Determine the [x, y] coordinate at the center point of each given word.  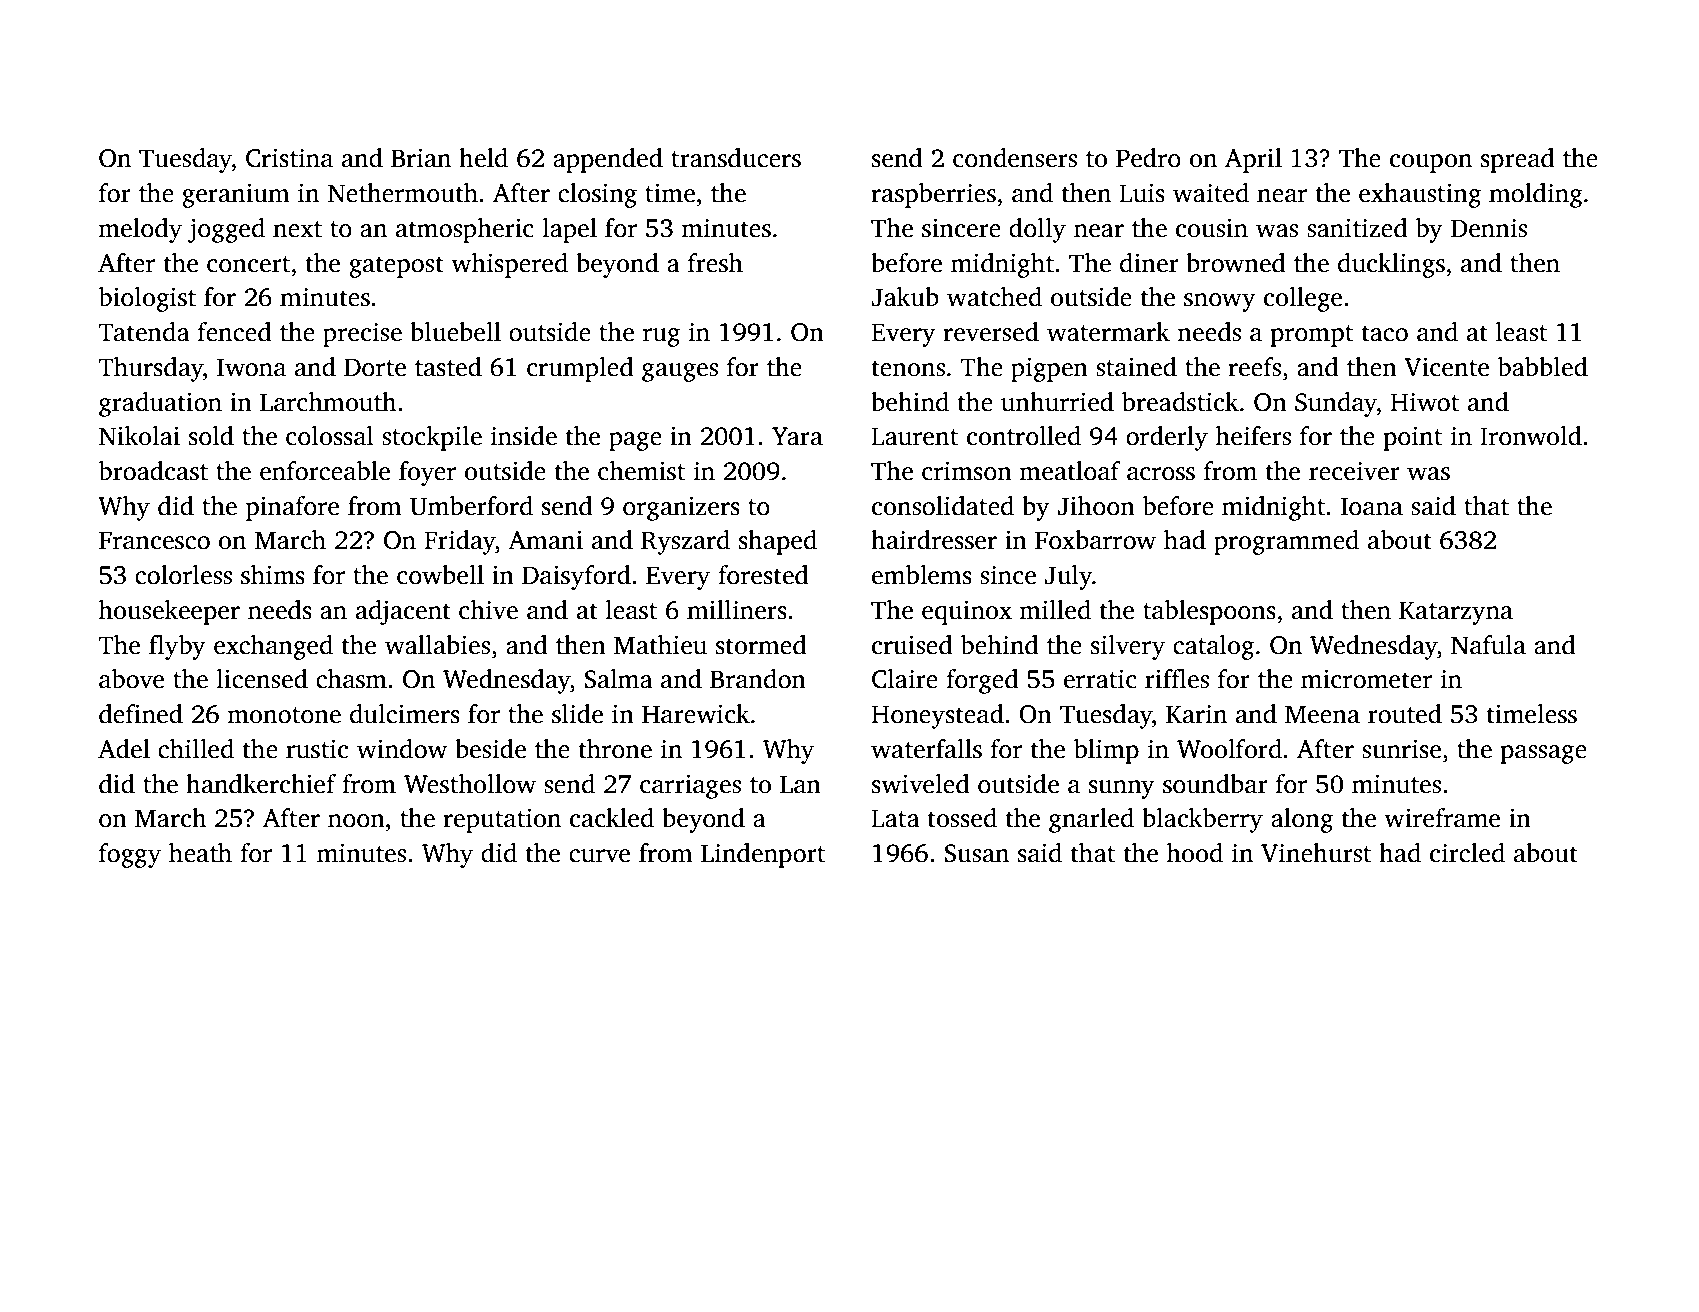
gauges [680, 372]
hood [1195, 853]
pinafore [292, 508]
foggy [130, 855]
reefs [1254, 367]
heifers [1253, 436]
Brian [421, 158]
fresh [715, 263]
